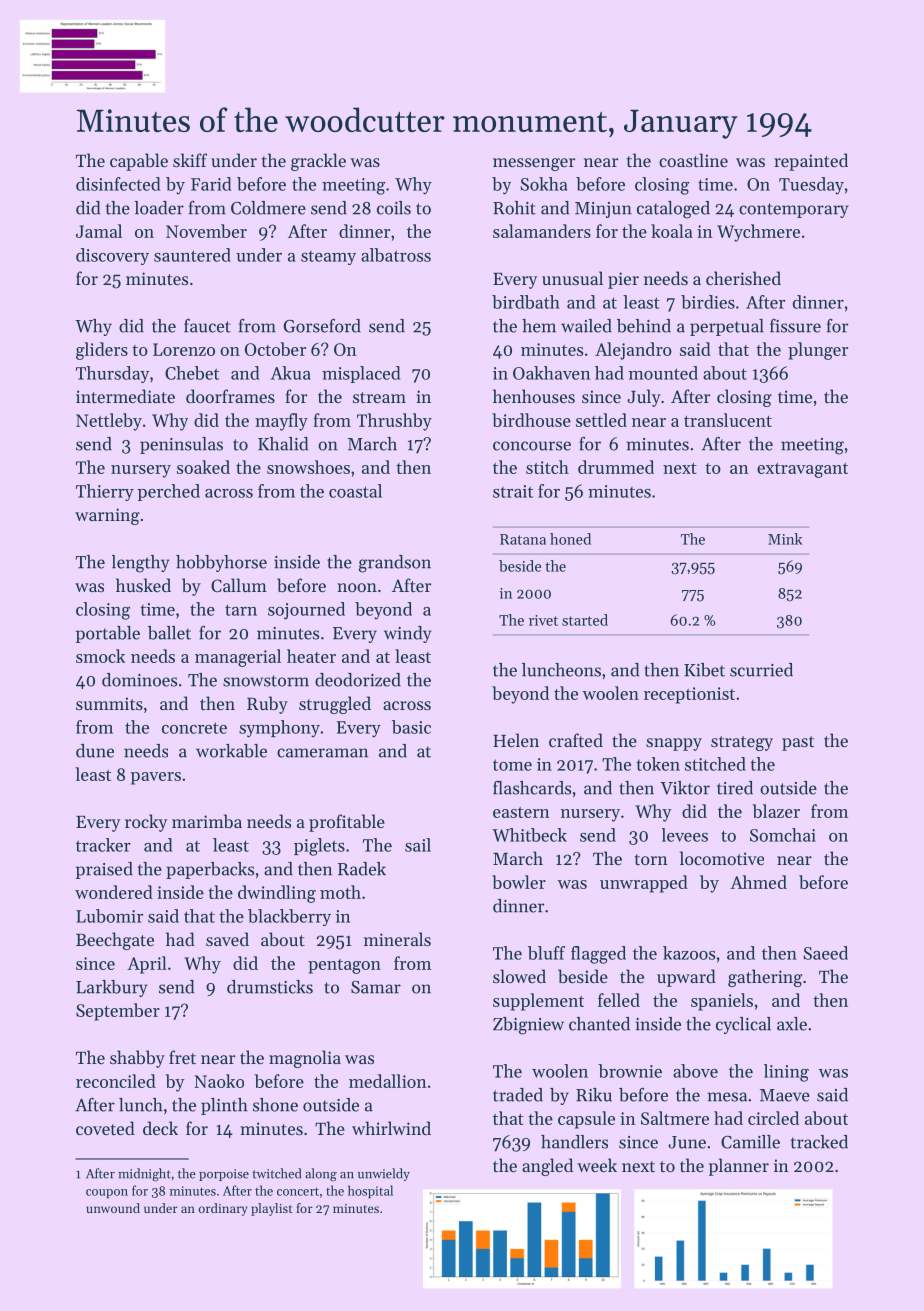 The width and height of the screenshot is (924, 1311). I want to click on gliders, so click(102, 351).
